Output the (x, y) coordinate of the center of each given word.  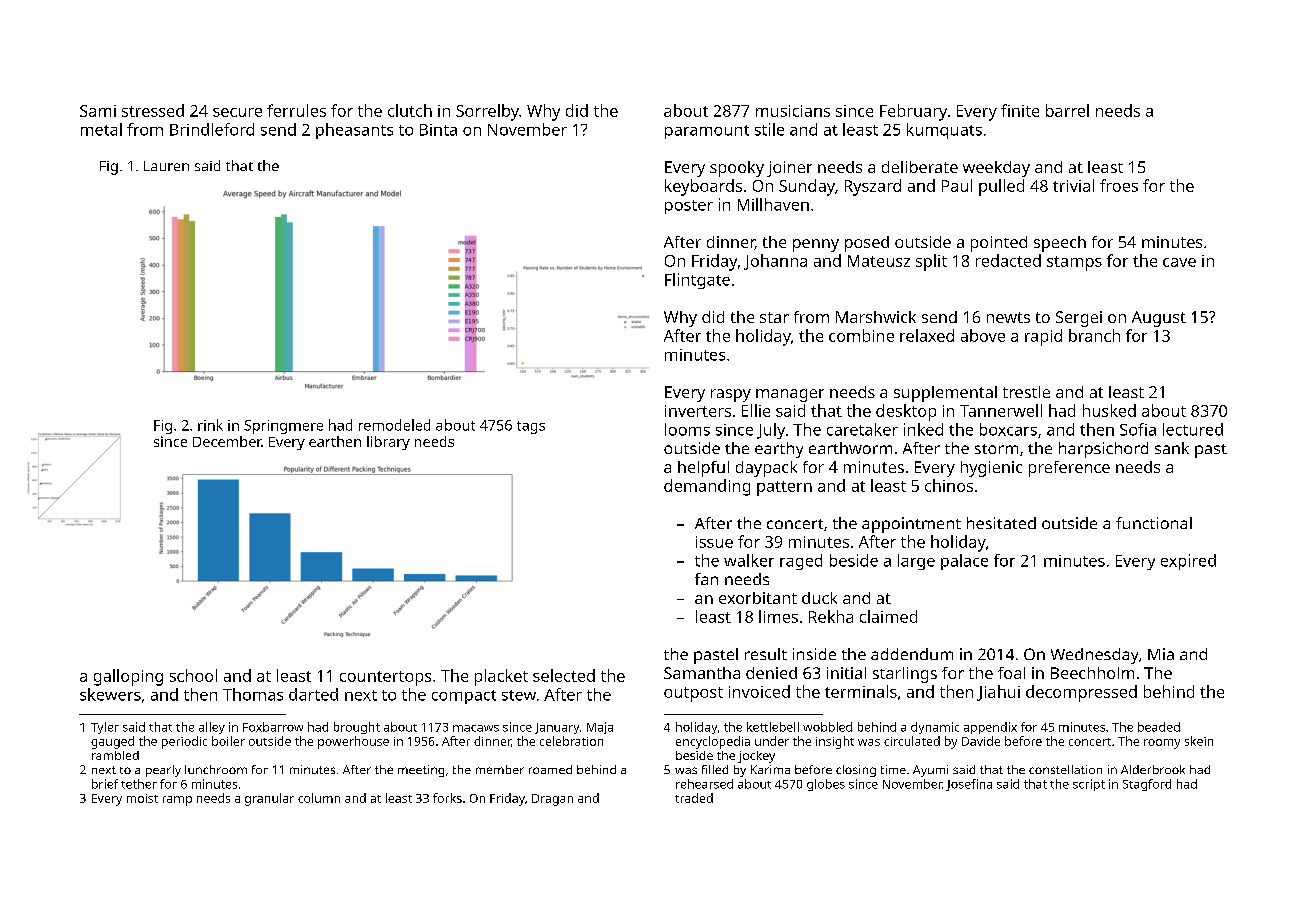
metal (101, 129)
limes (778, 616)
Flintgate (697, 281)
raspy (731, 395)
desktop (906, 412)
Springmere (283, 427)
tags (531, 427)
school (193, 675)
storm (996, 449)
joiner (789, 169)
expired (1188, 562)
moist (142, 798)
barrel (1067, 110)
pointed (999, 244)
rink (210, 425)
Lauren (166, 166)
